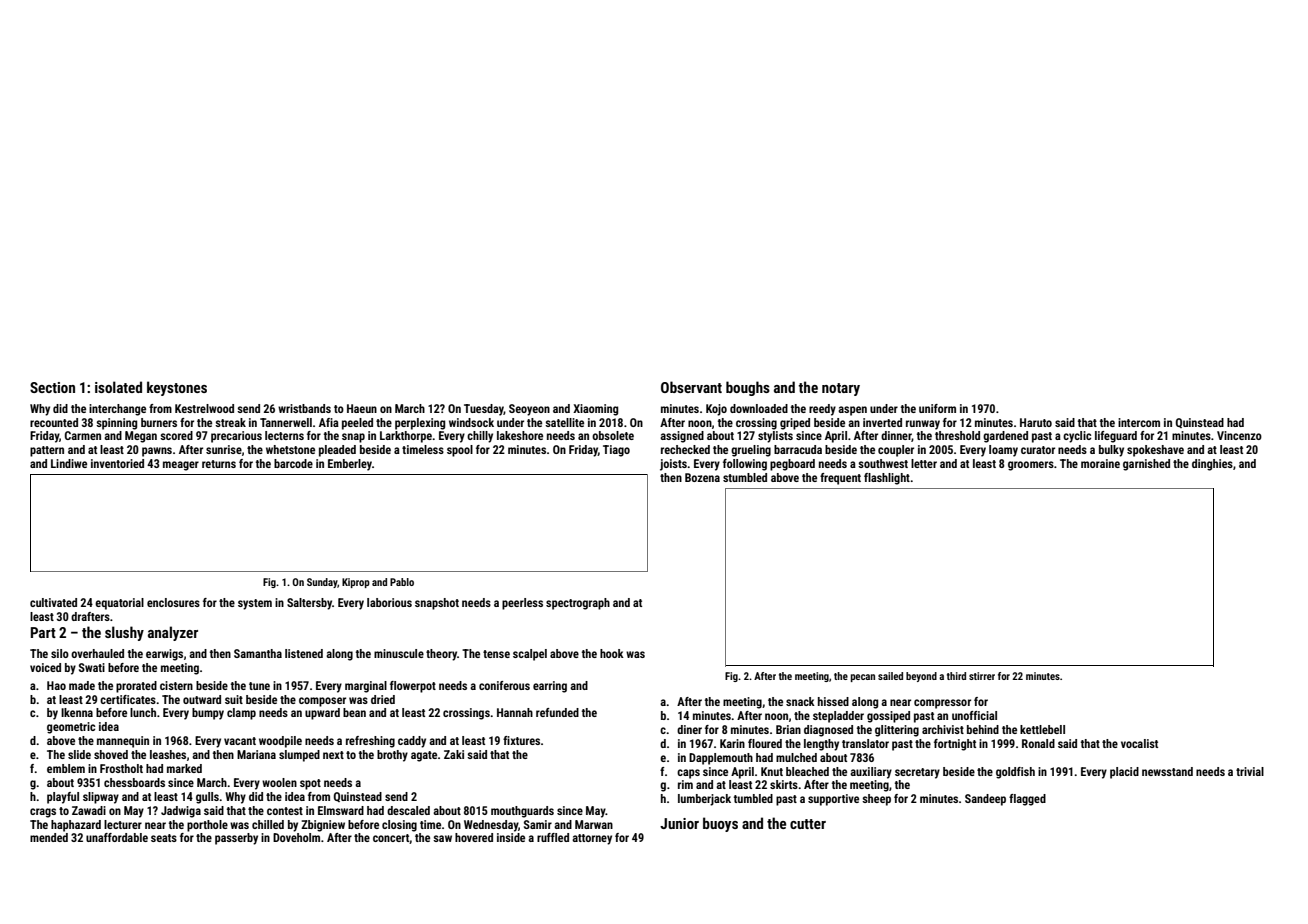 The width and height of the screenshot is (1308, 924). I want to click on Observant, so click(691, 387).
